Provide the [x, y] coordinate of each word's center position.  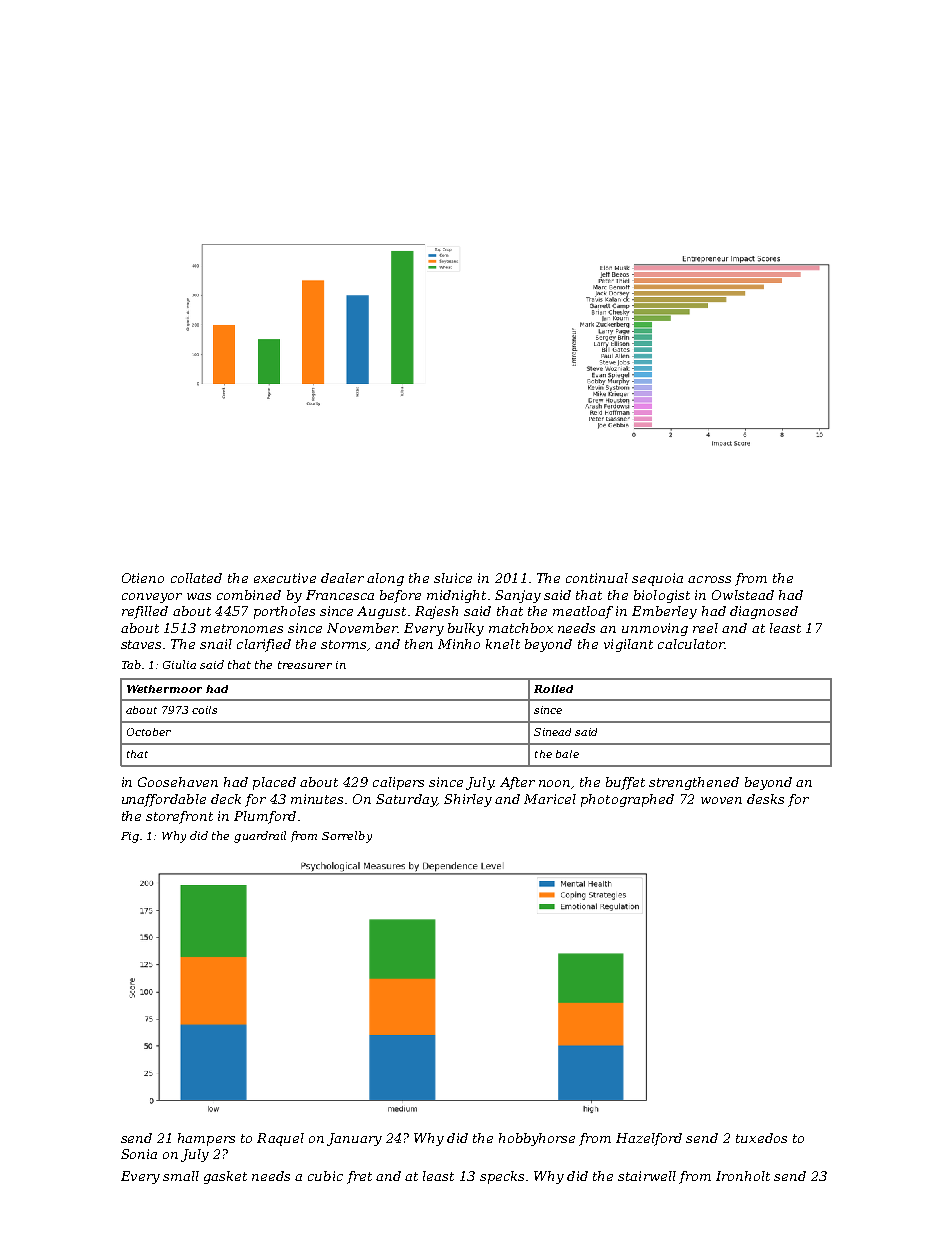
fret [359, 1177]
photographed [627, 800]
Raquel [280, 1139]
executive [285, 578]
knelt [503, 644]
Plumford [265, 817]
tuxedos [761, 1138]
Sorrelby [347, 837]
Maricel [550, 799]
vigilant [628, 645]
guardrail [260, 837]
